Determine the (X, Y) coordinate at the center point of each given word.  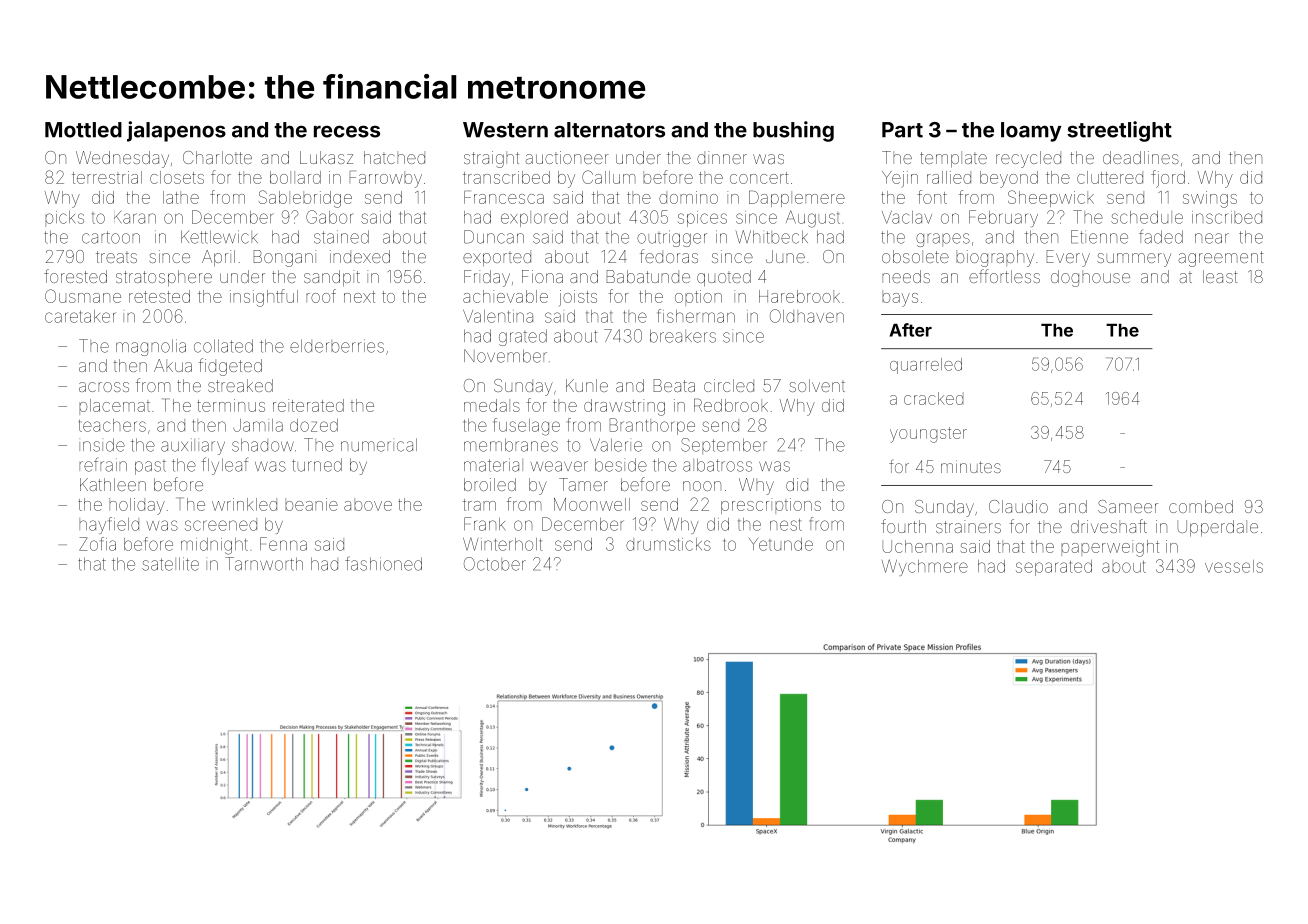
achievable (505, 296)
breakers (683, 336)
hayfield (109, 525)
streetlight (1119, 131)
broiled (490, 484)
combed (1201, 506)
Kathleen (113, 484)
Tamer (583, 484)
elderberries (337, 346)
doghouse (1090, 278)
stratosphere (164, 278)
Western (505, 130)
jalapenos (176, 131)
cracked (933, 398)
